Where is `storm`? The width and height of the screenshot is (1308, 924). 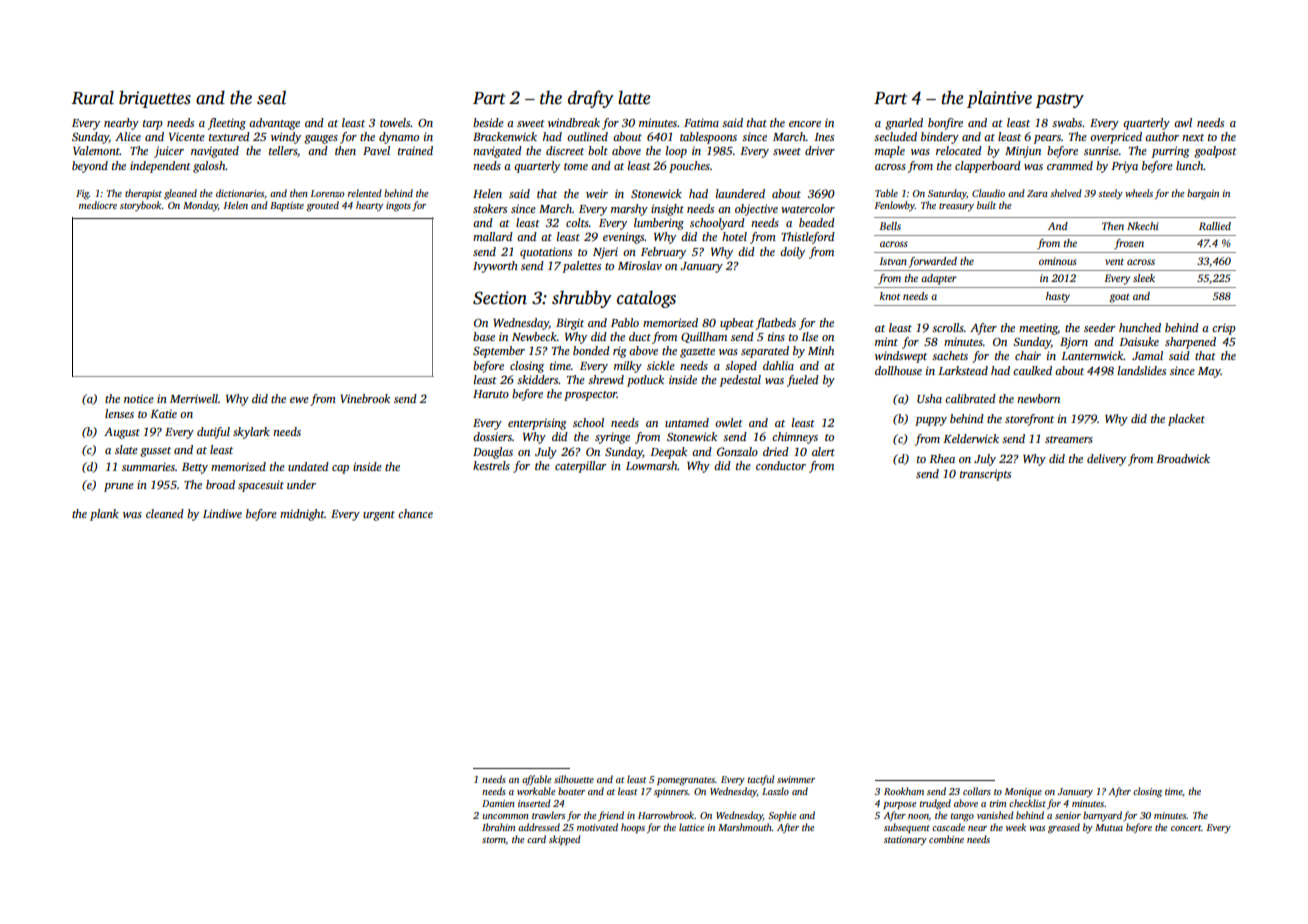 storm is located at coordinates (494, 840).
